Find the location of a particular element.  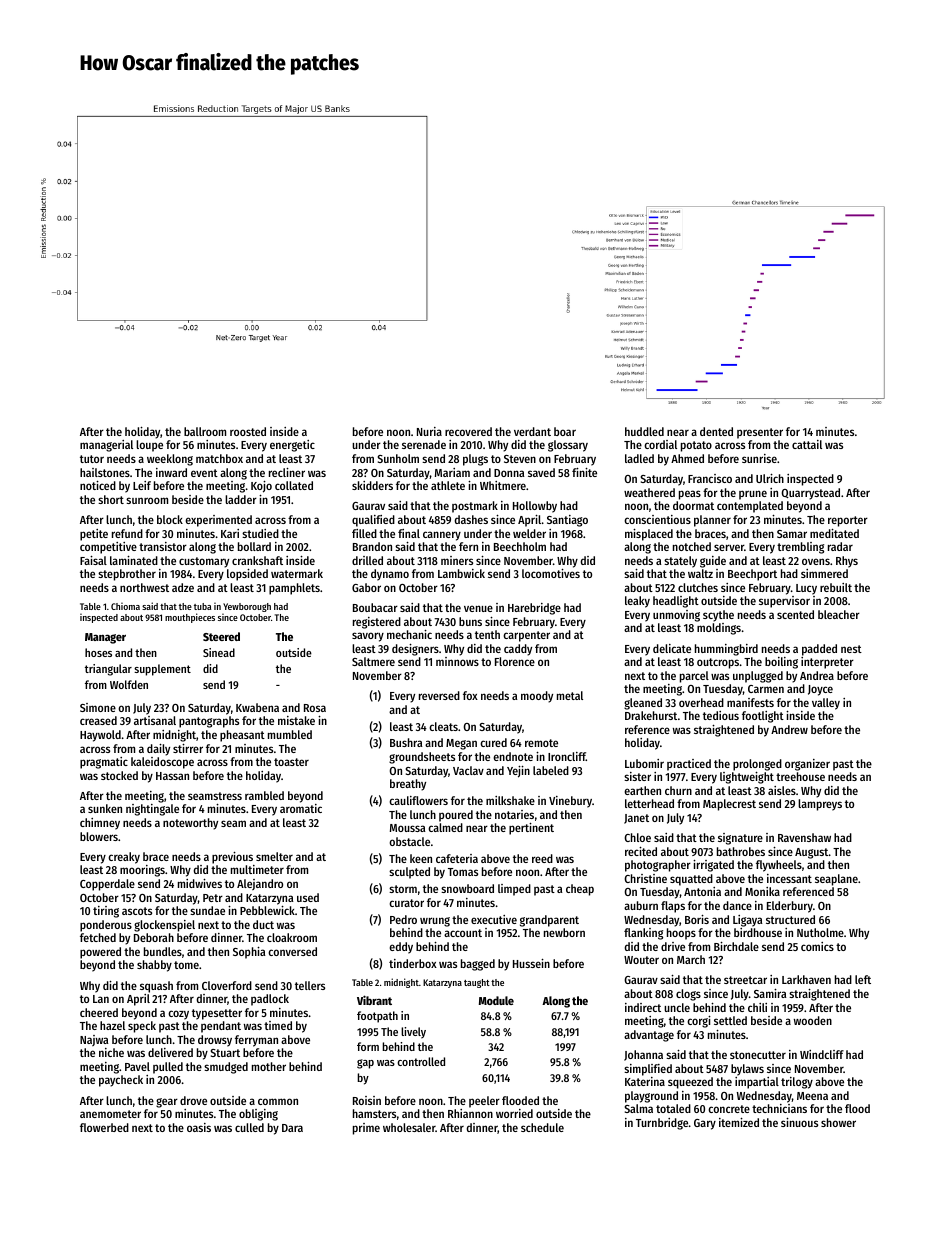

Yejin is located at coordinates (518, 772).
